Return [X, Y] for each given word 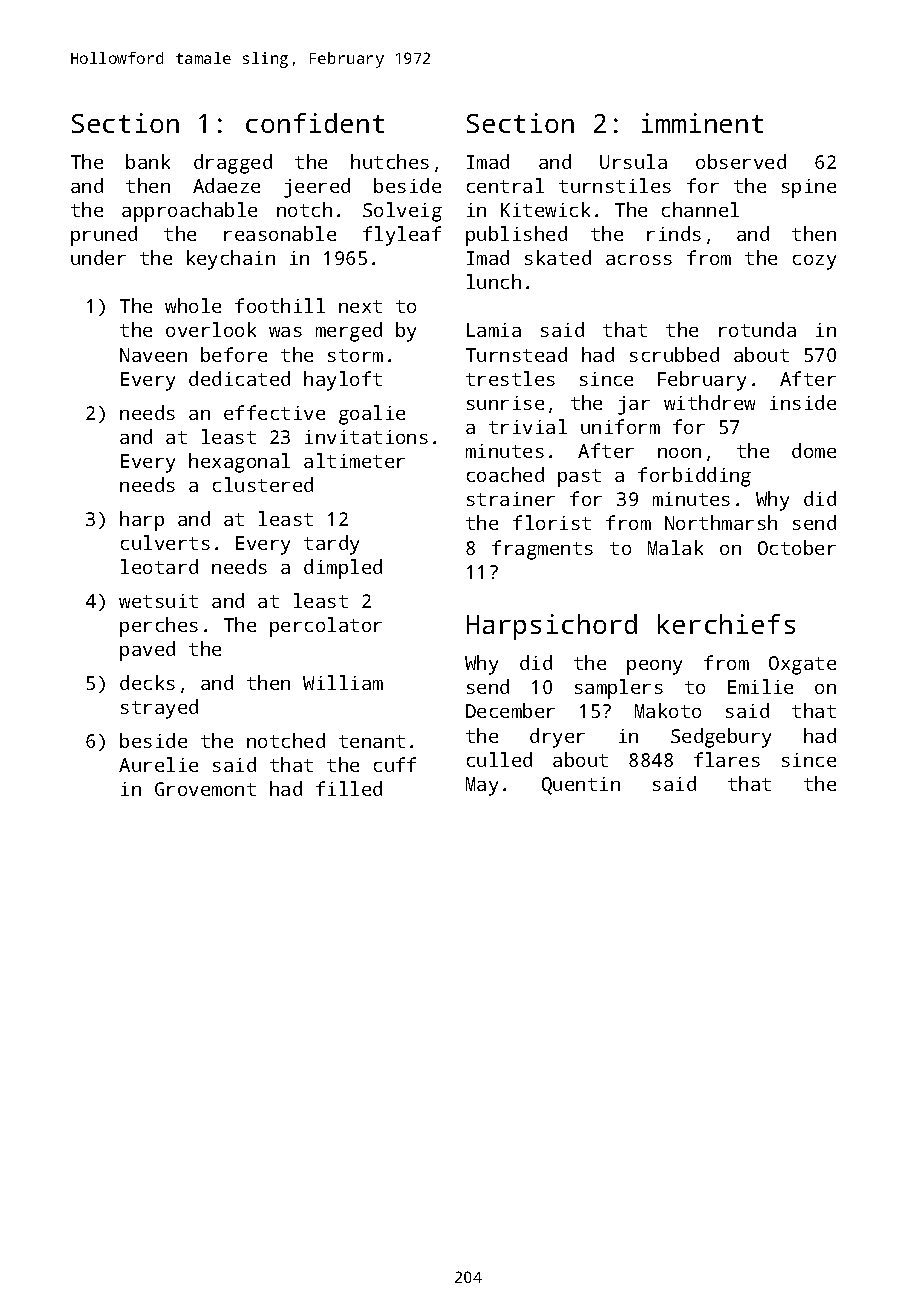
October [797, 547]
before [234, 354]
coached [505, 474]
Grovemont [205, 789]
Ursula [633, 161]
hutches [390, 161]
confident [315, 123]
